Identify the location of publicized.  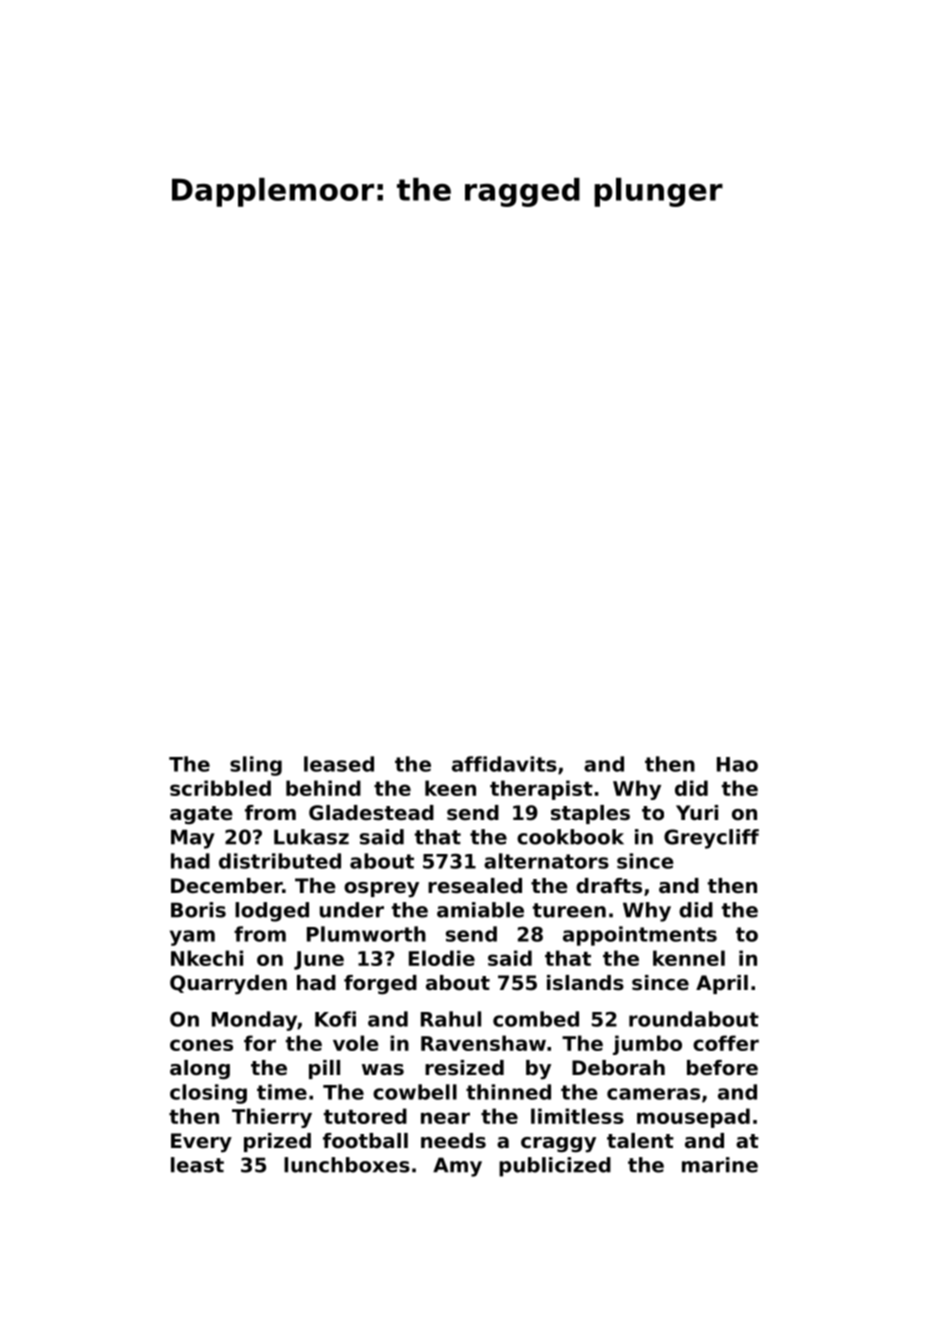
(555, 1167).
